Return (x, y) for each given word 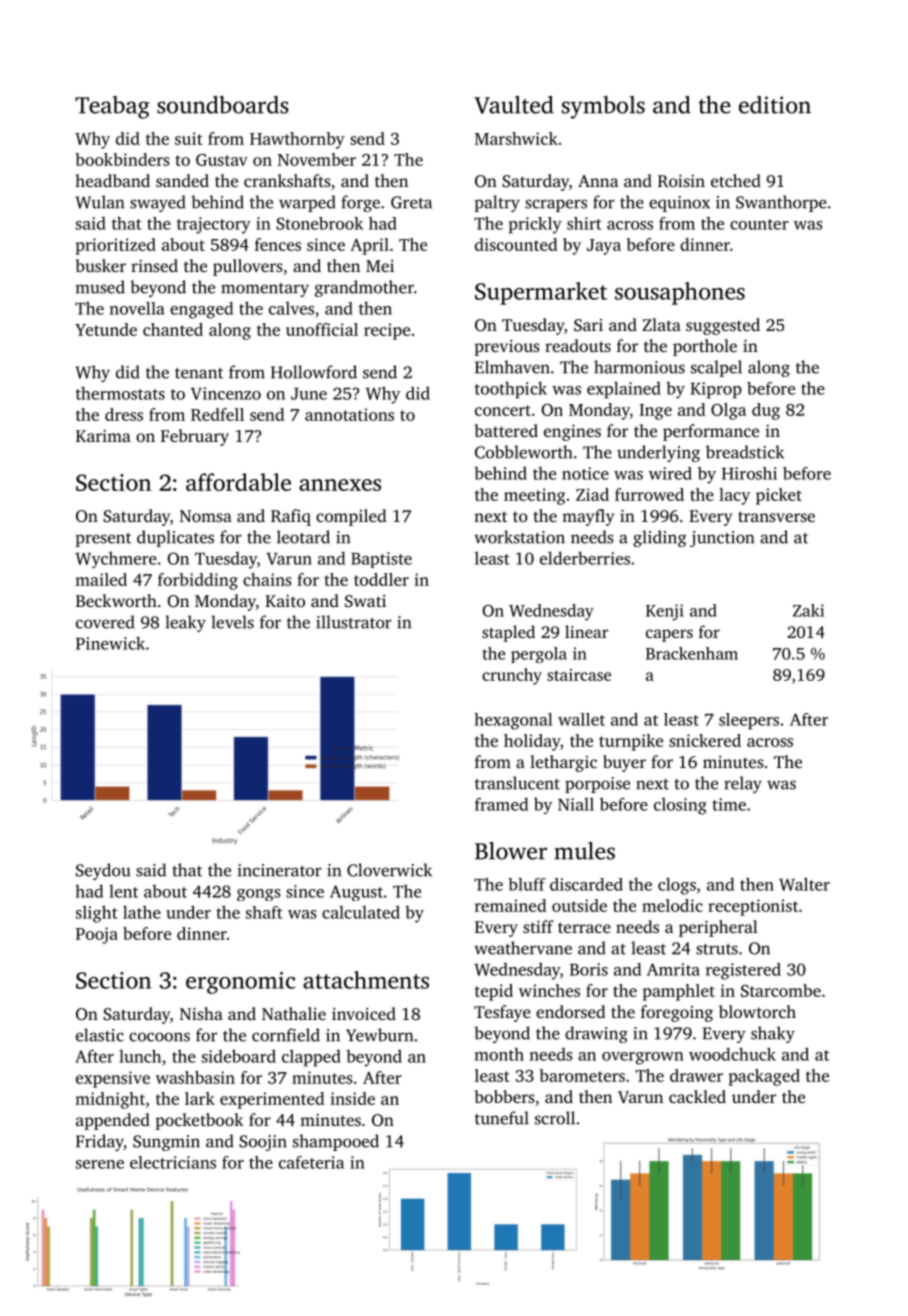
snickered (705, 740)
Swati (365, 601)
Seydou (103, 871)
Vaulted (514, 105)
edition (775, 105)
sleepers (749, 721)
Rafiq (291, 517)
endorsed (571, 1011)
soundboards (223, 105)
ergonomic (240, 983)
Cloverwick (389, 870)
